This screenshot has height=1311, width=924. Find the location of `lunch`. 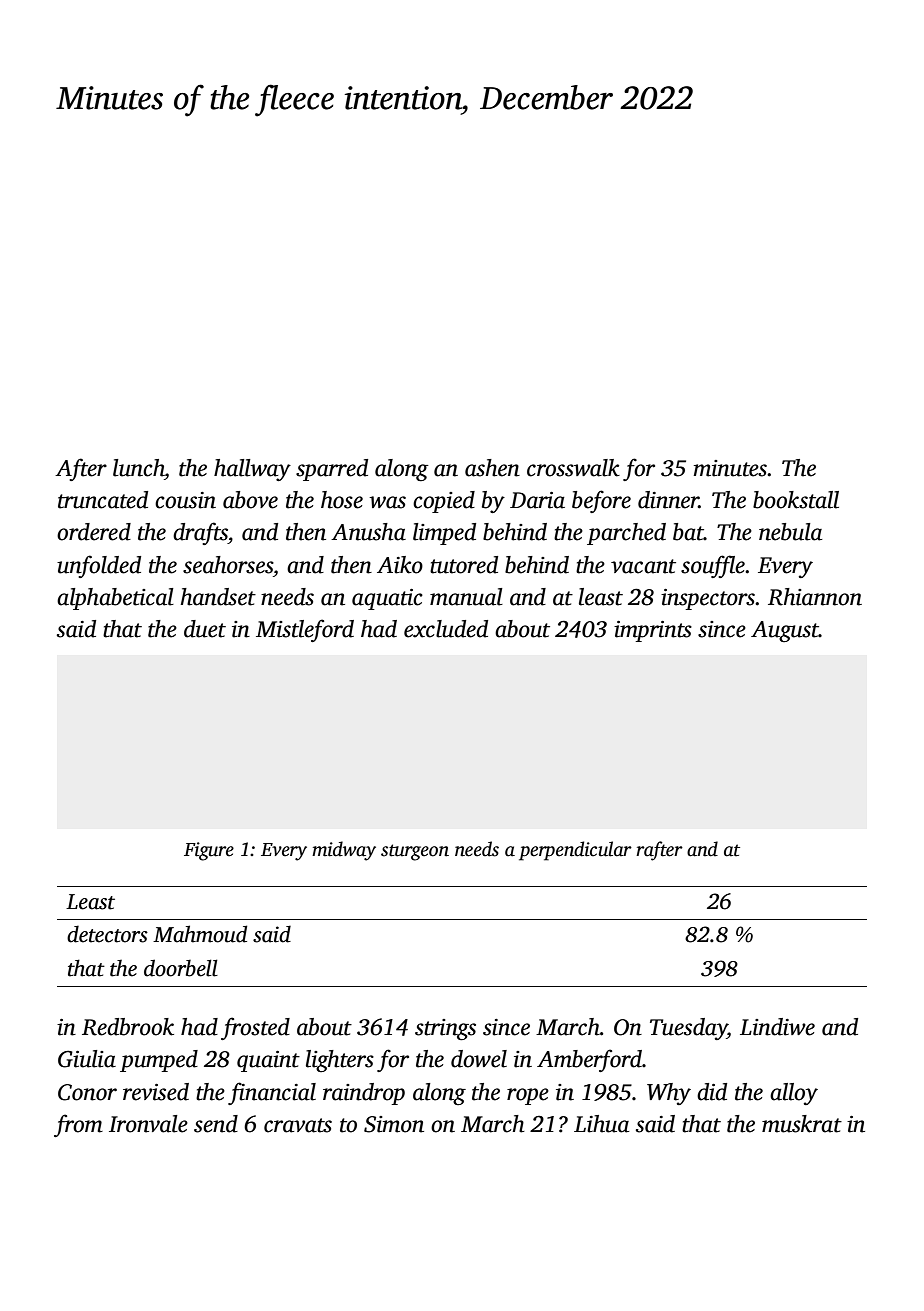

lunch is located at coordinates (139, 468).
